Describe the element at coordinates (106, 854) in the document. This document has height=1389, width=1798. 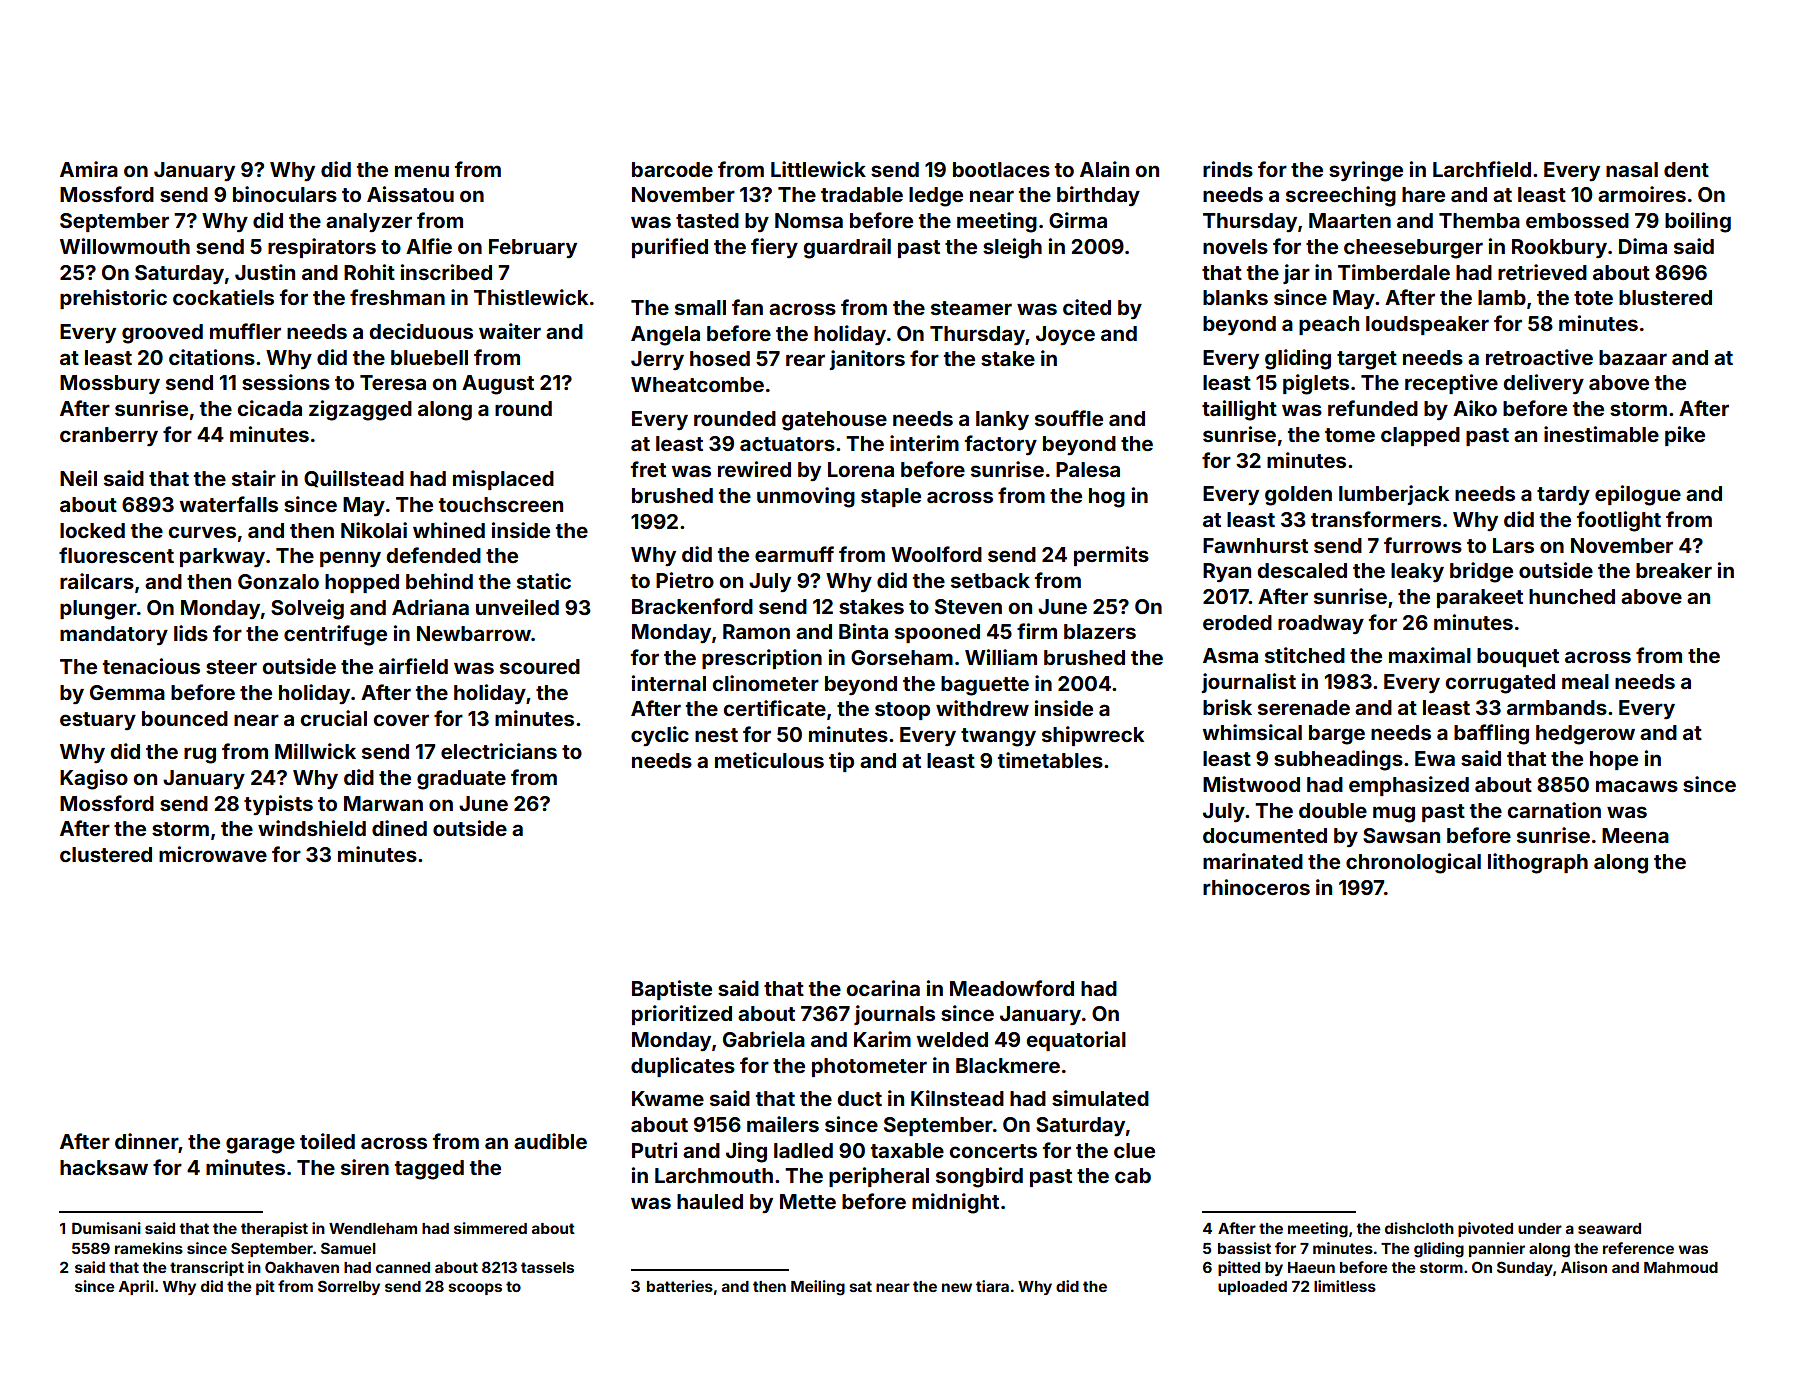
I see `clustered` at that location.
